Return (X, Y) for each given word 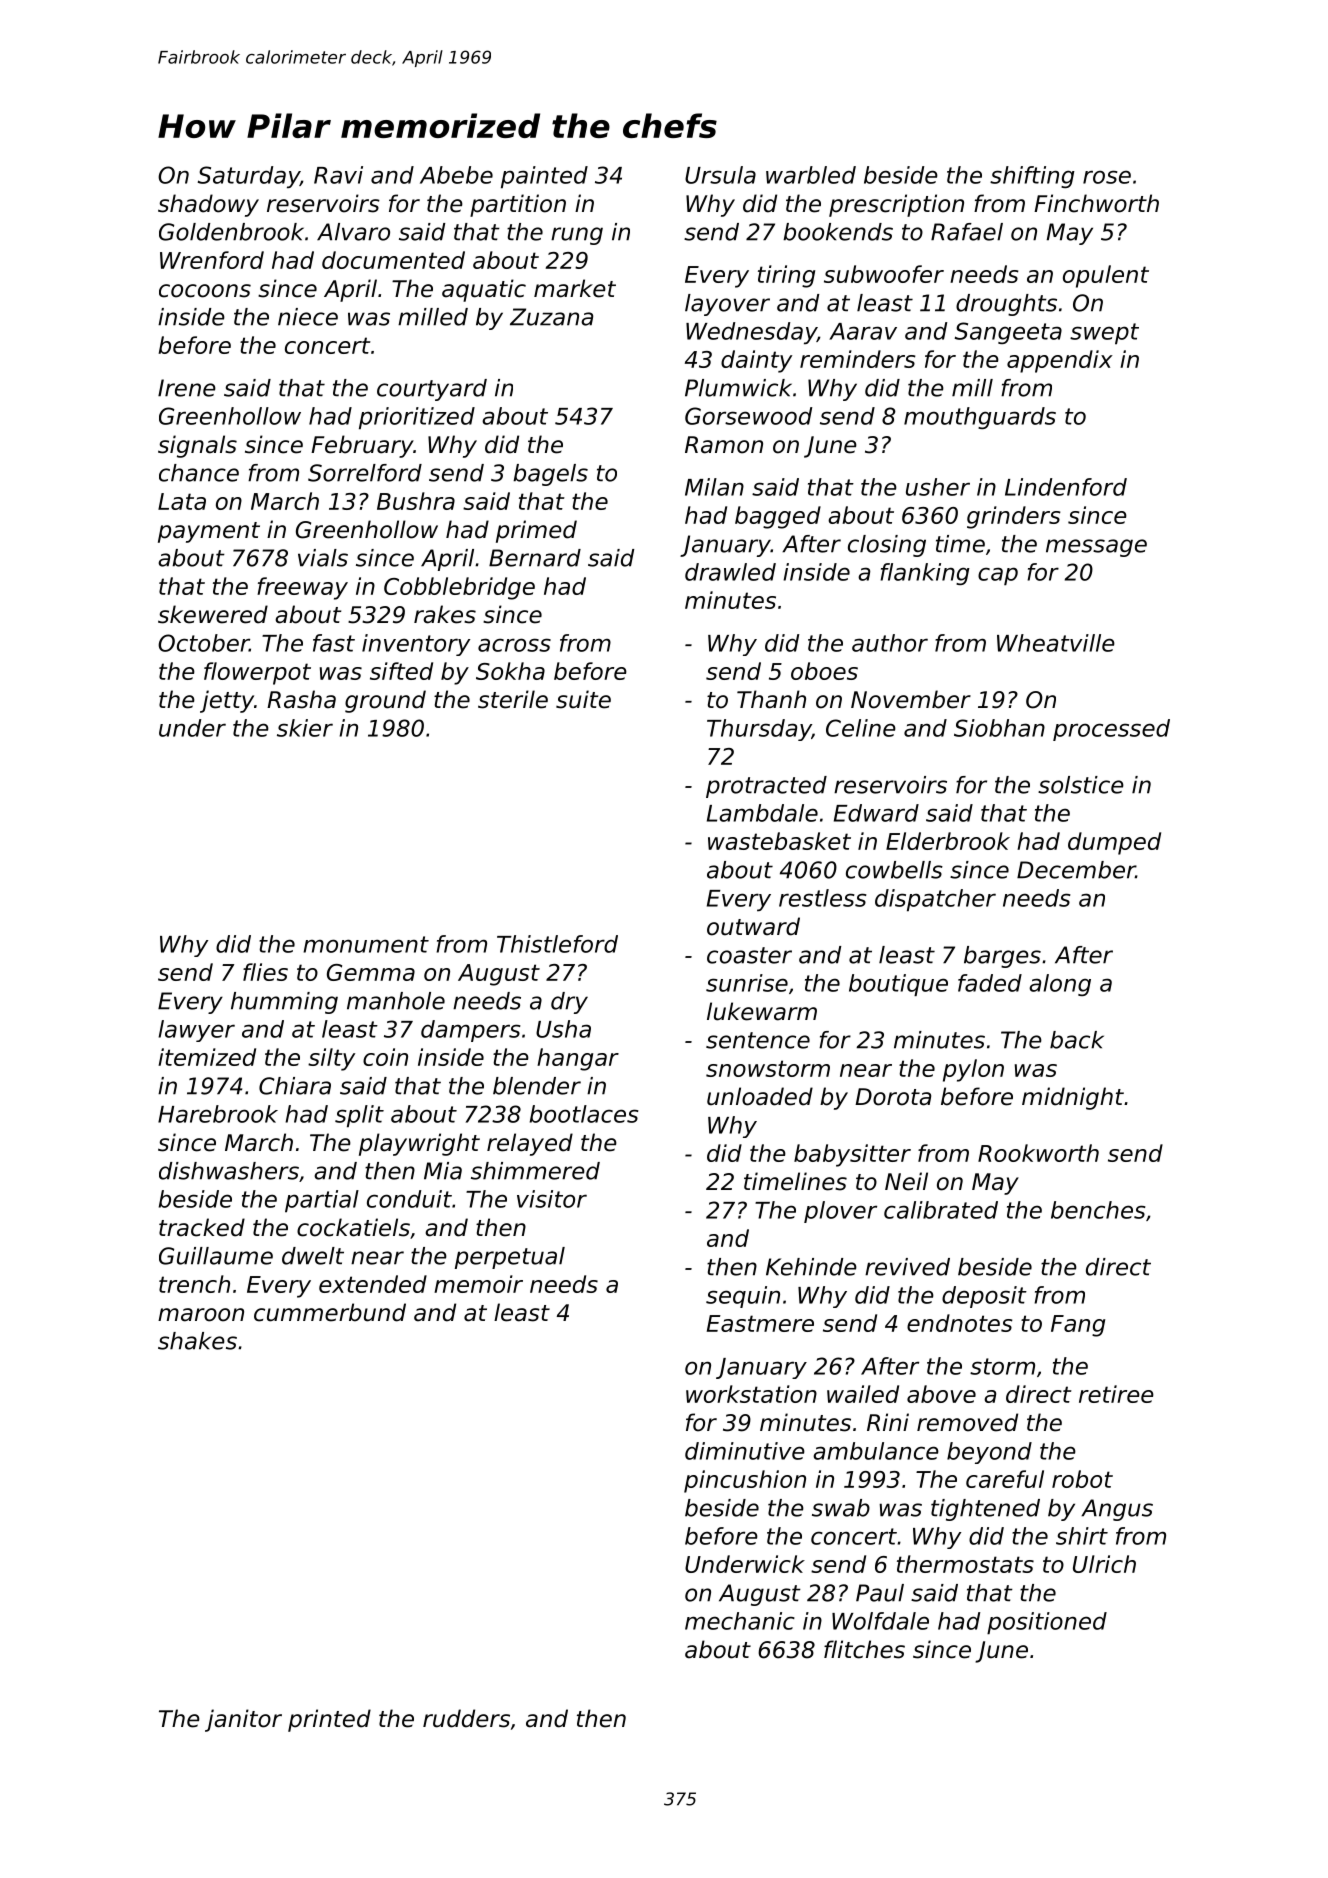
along (1060, 985)
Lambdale (762, 813)
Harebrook (218, 1114)
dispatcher (935, 900)
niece (308, 317)
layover (727, 305)
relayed (530, 1144)
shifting (1032, 177)
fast (334, 643)
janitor (243, 1720)
